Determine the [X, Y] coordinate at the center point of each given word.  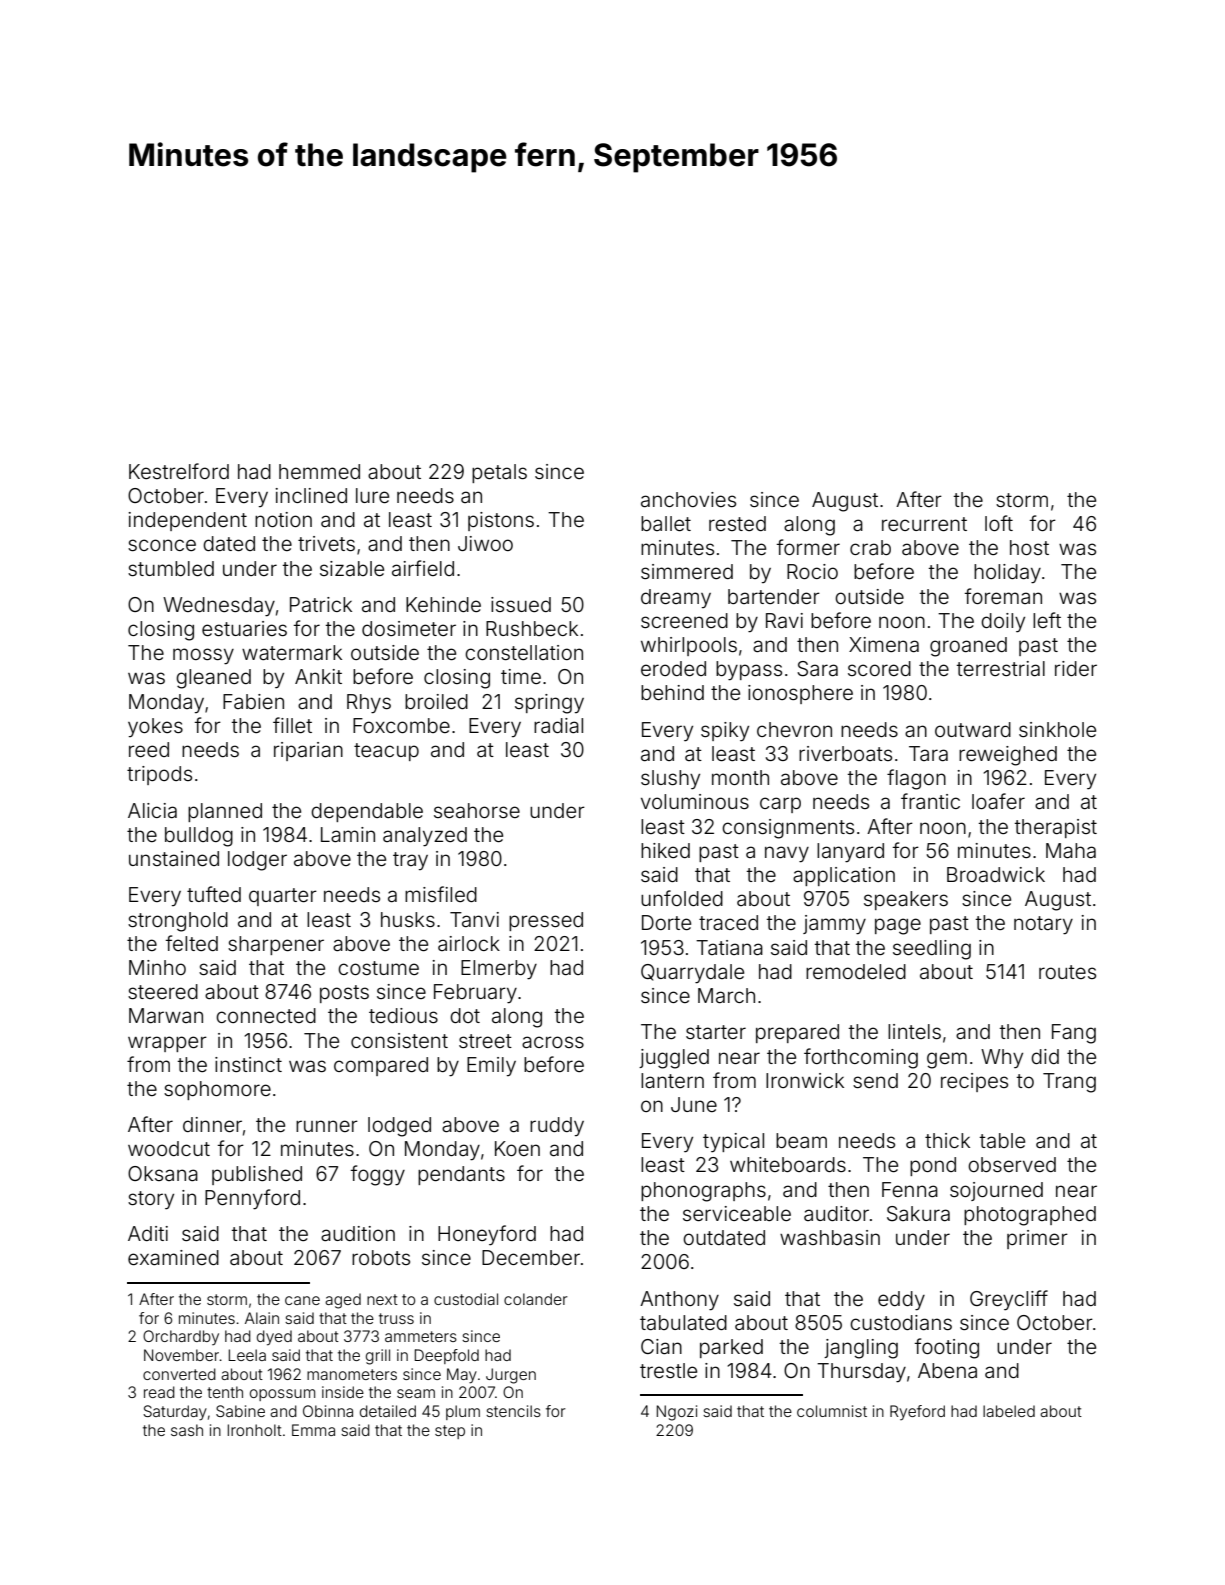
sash [187, 1430]
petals [499, 473]
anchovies [688, 499]
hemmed [319, 471]
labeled [1009, 1411]
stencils [513, 1411]
